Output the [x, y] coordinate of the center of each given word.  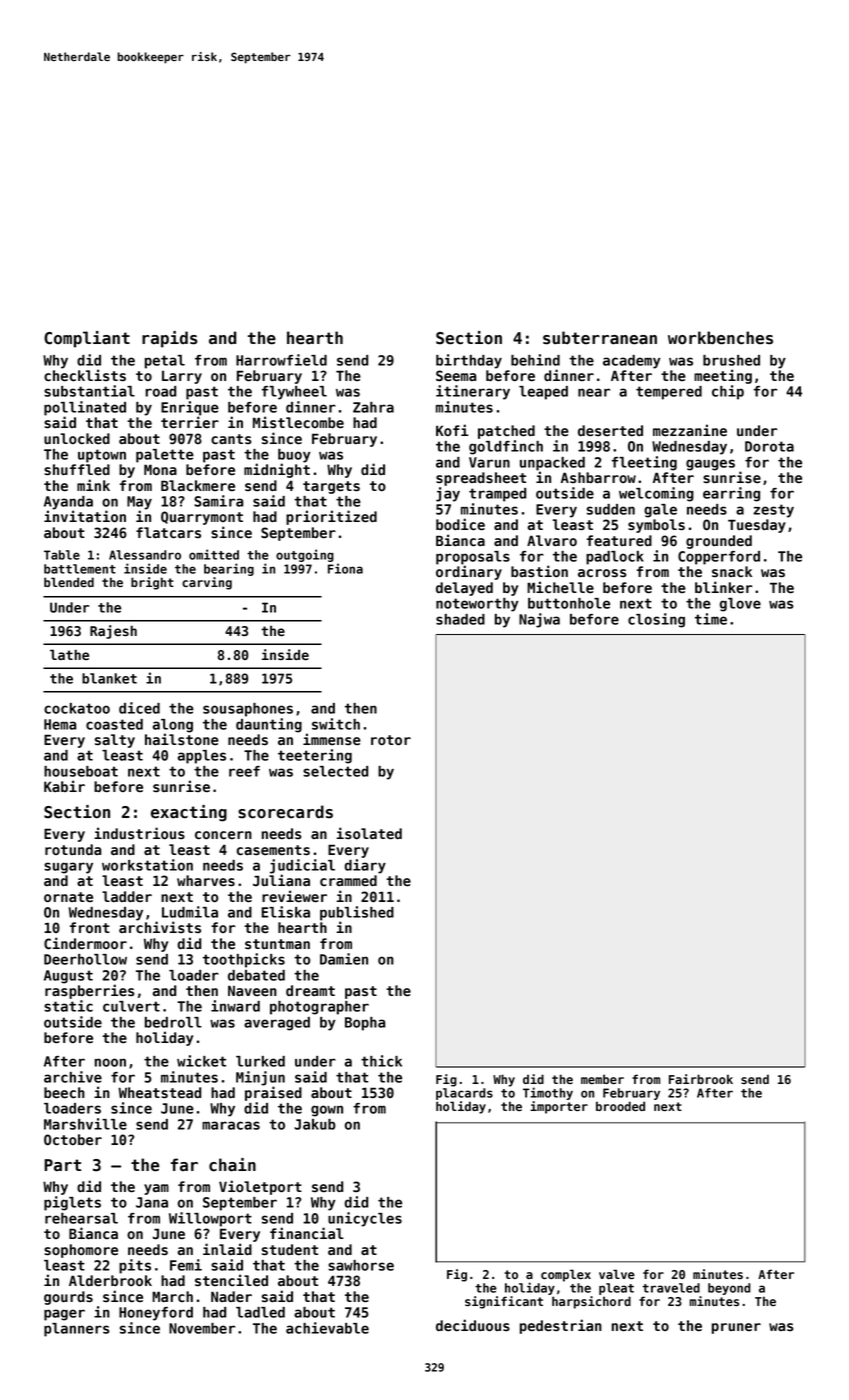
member [602, 1079]
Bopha [365, 1024]
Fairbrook [701, 1079]
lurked [260, 1061]
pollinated [85, 408]
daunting [269, 725]
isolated [369, 833]
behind [535, 360]
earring [731, 494]
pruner [736, 1328]
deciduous [473, 1325]
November [202, 1328]
